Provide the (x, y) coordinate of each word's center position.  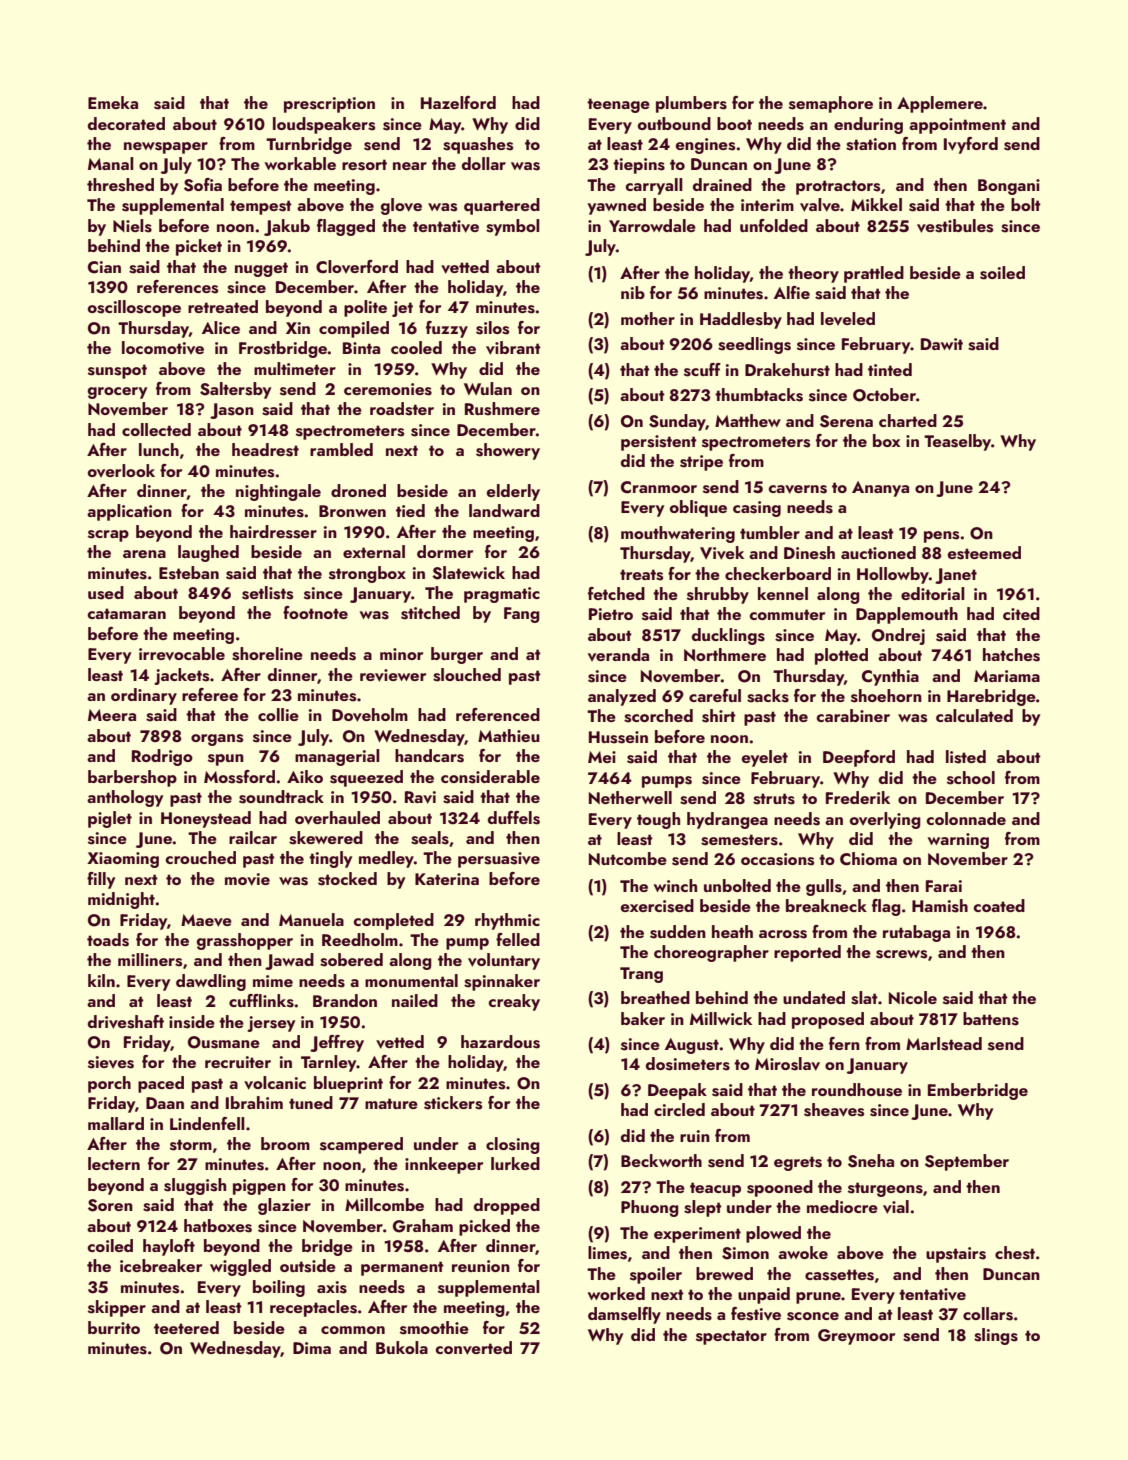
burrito (114, 1327)
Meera (112, 715)
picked (484, 1227)
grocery (117, 393)
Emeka (113, 102)
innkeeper (444, 1165)
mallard (116, 1123)
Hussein (618, 737)
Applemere (940, 104)
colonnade (966, 818)
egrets (798, 1163)
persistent (659, 443)
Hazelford (458, 102)
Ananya (880, 489)
